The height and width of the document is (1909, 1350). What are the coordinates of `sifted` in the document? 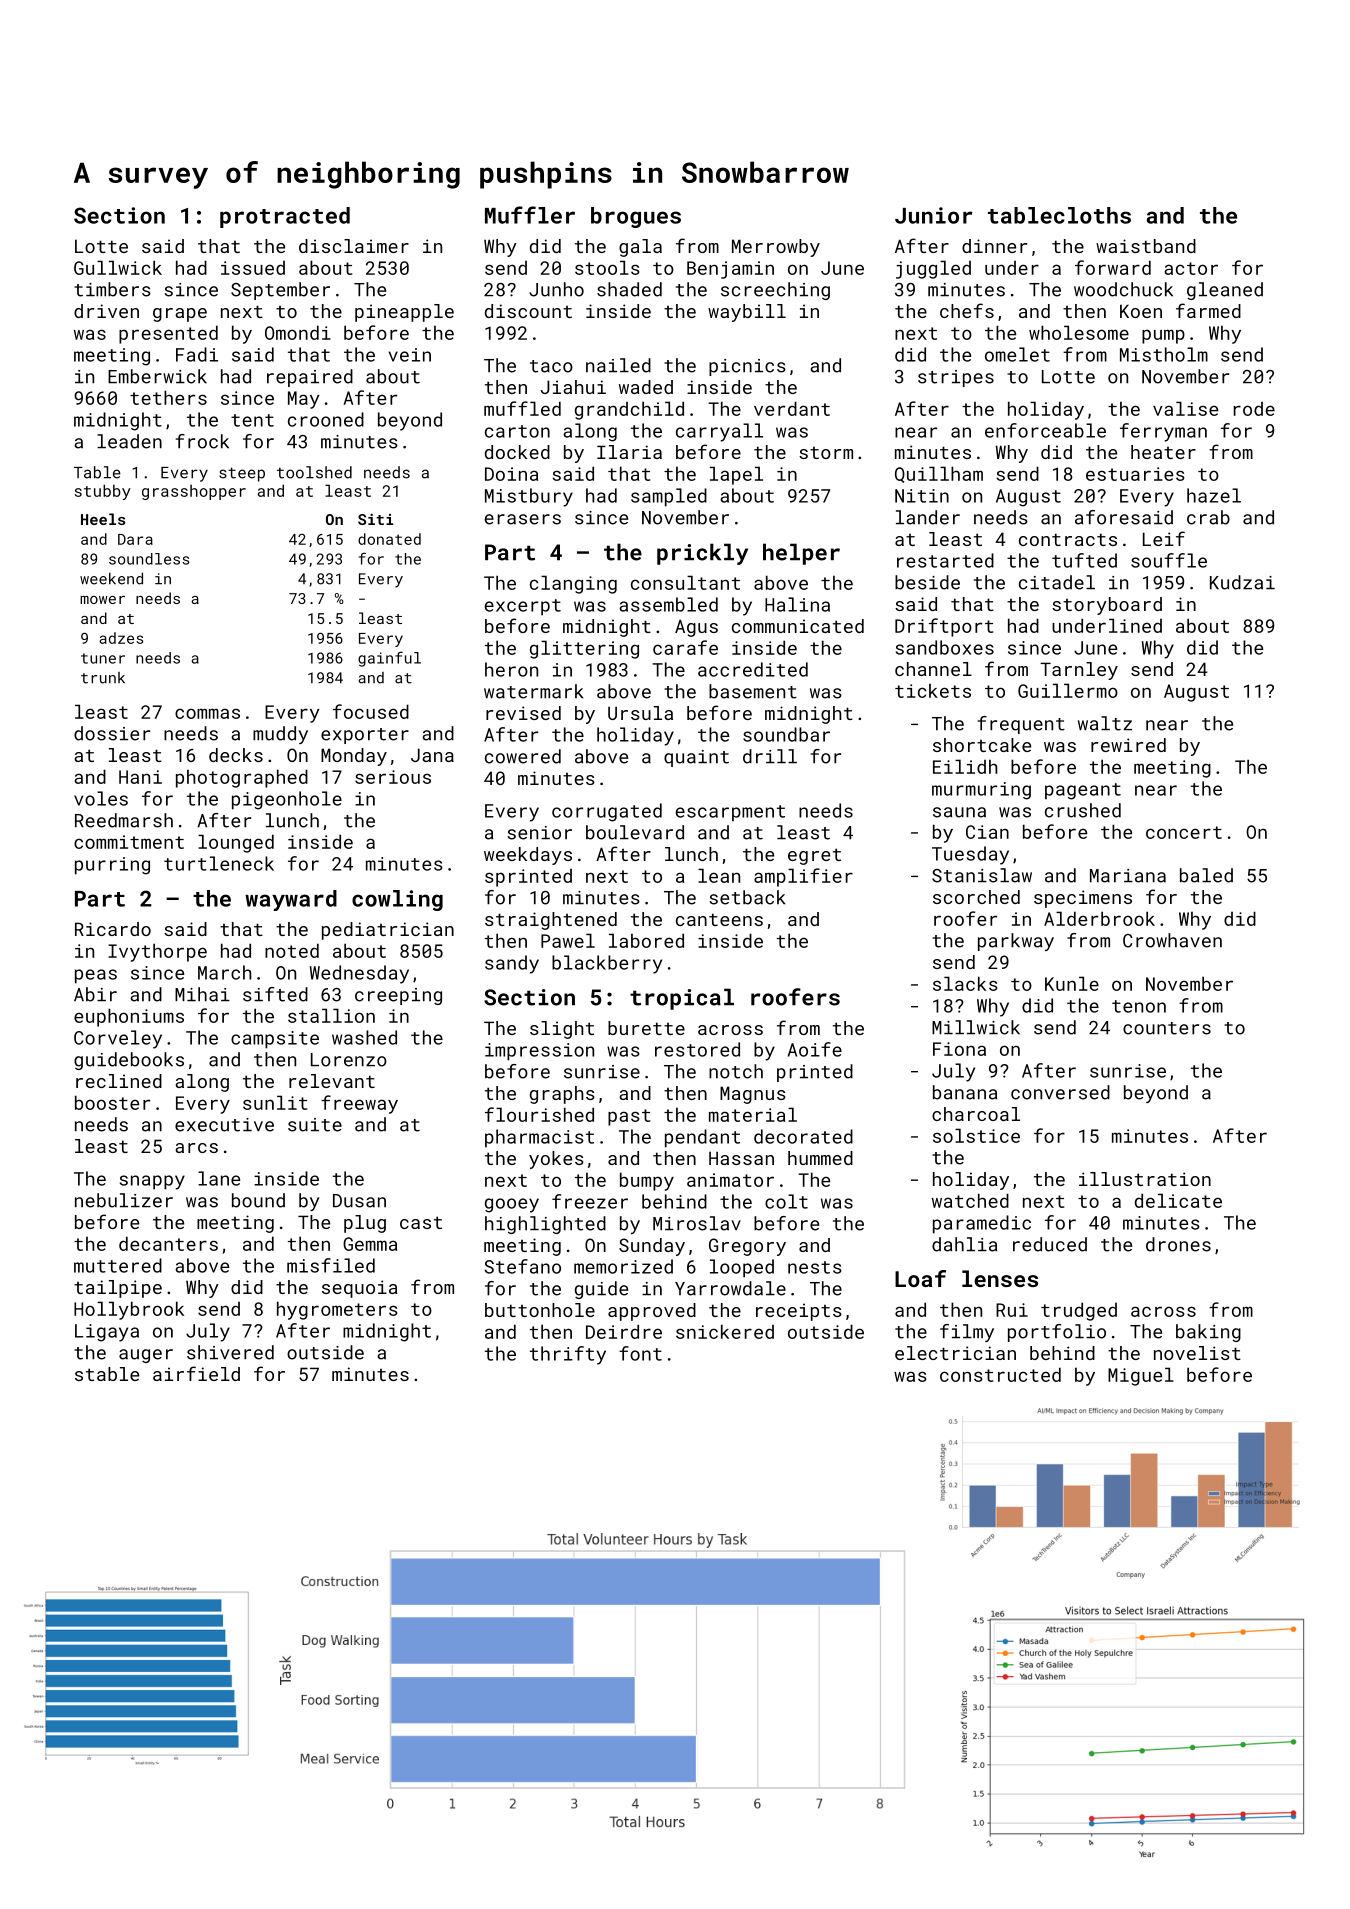 It's located at (275, 994).
